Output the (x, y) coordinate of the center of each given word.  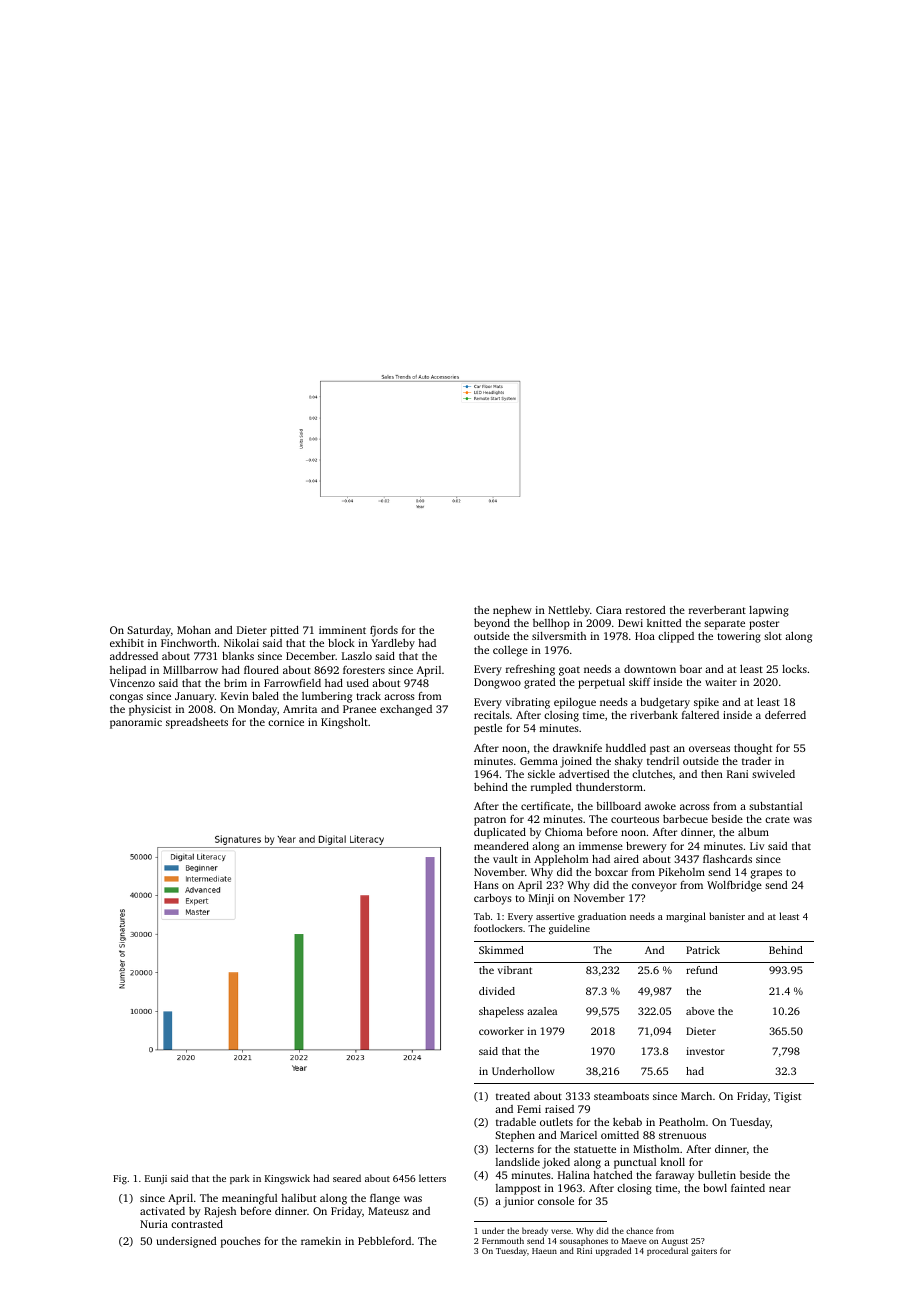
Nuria (154, 1224)
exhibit (127, 643)
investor (705, 1051)
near (780, 1189)
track (368, 696)
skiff (640, 682)
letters (432, 1178)
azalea (542, 1011)
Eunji (156, 1179)
